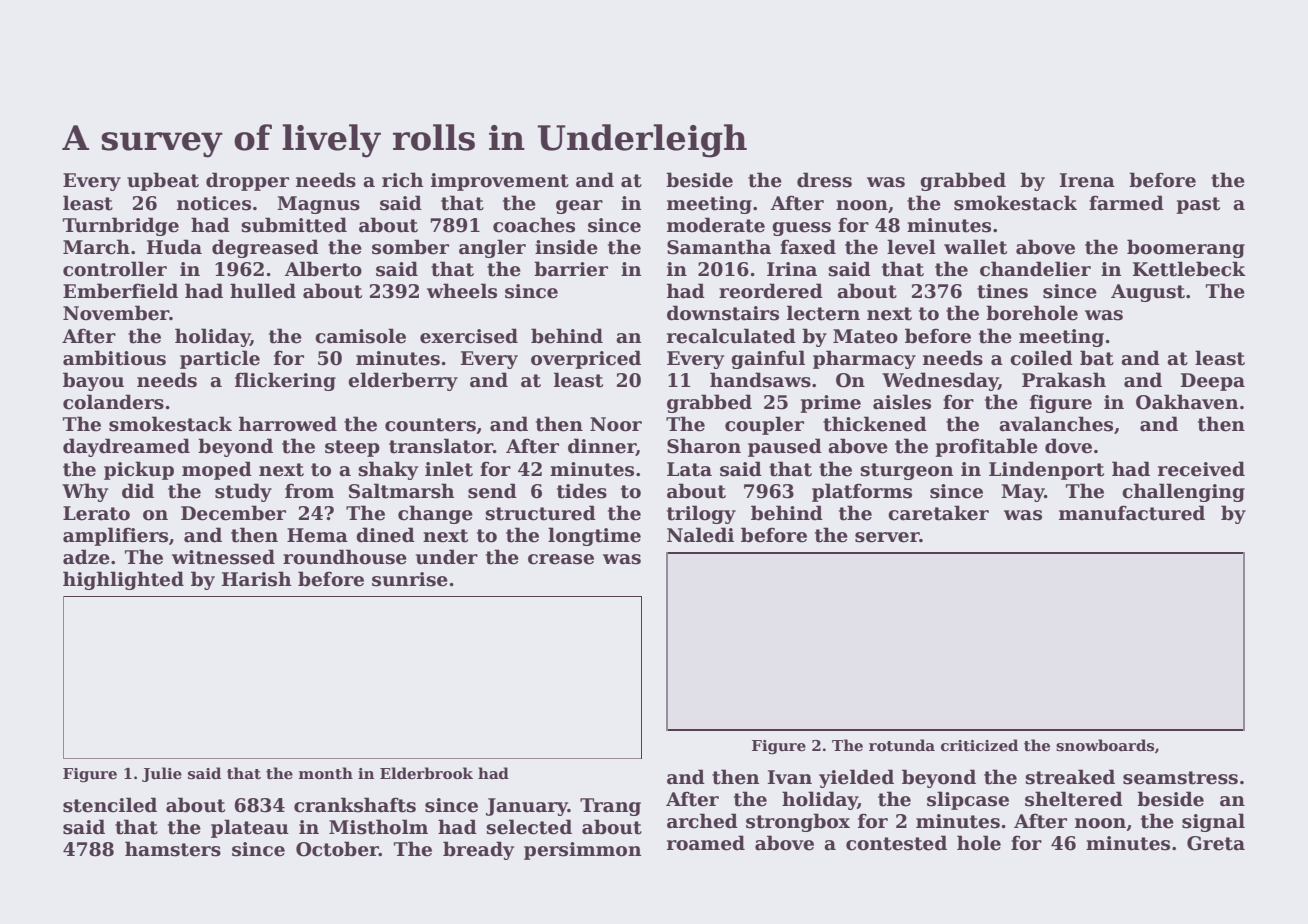 This screenshot has height=924, width=1308. Describe the element at coordinates (126, 447) in the screenshot. I see `daydreamed` at that location.
